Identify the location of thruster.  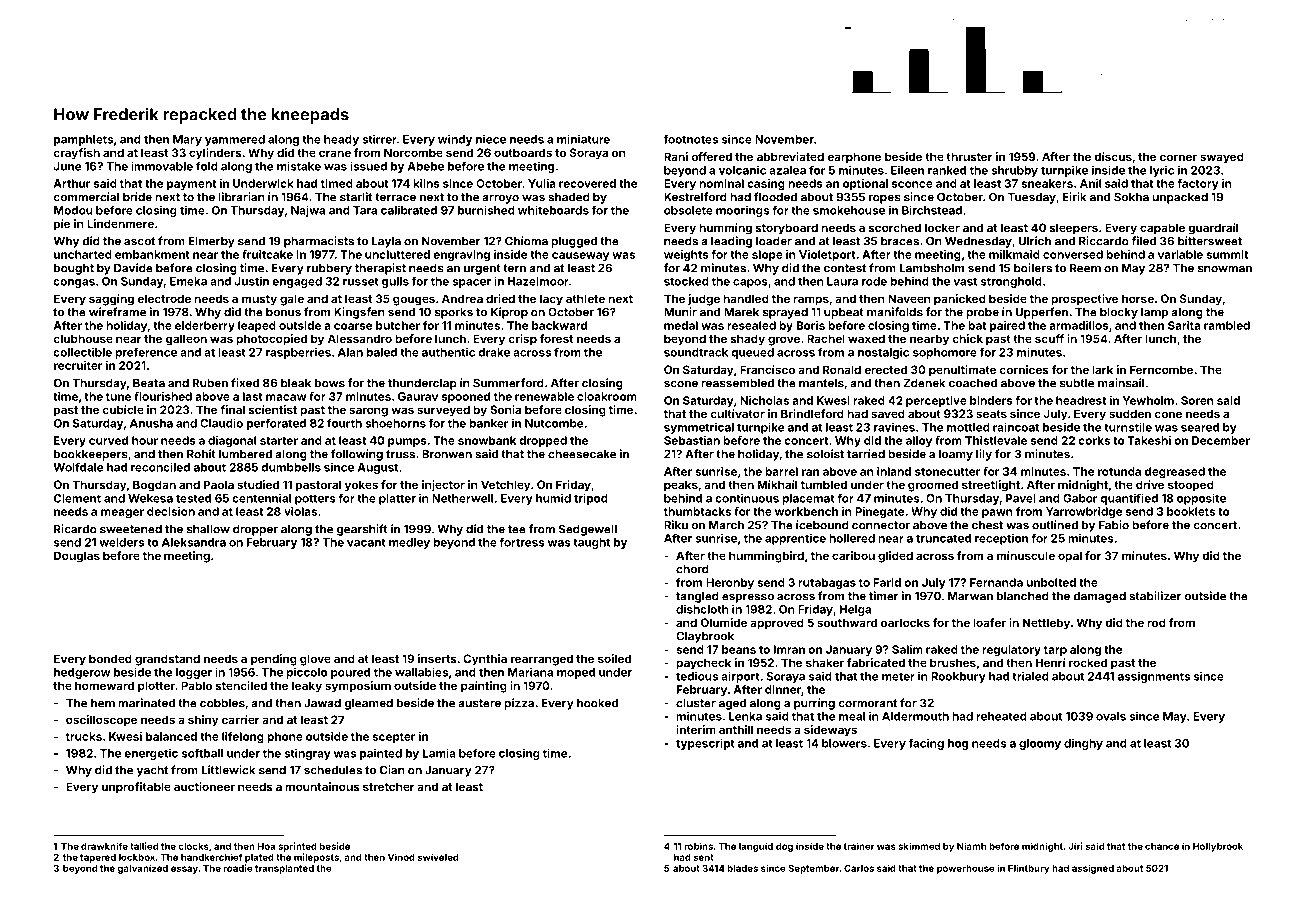
(969, 156).
